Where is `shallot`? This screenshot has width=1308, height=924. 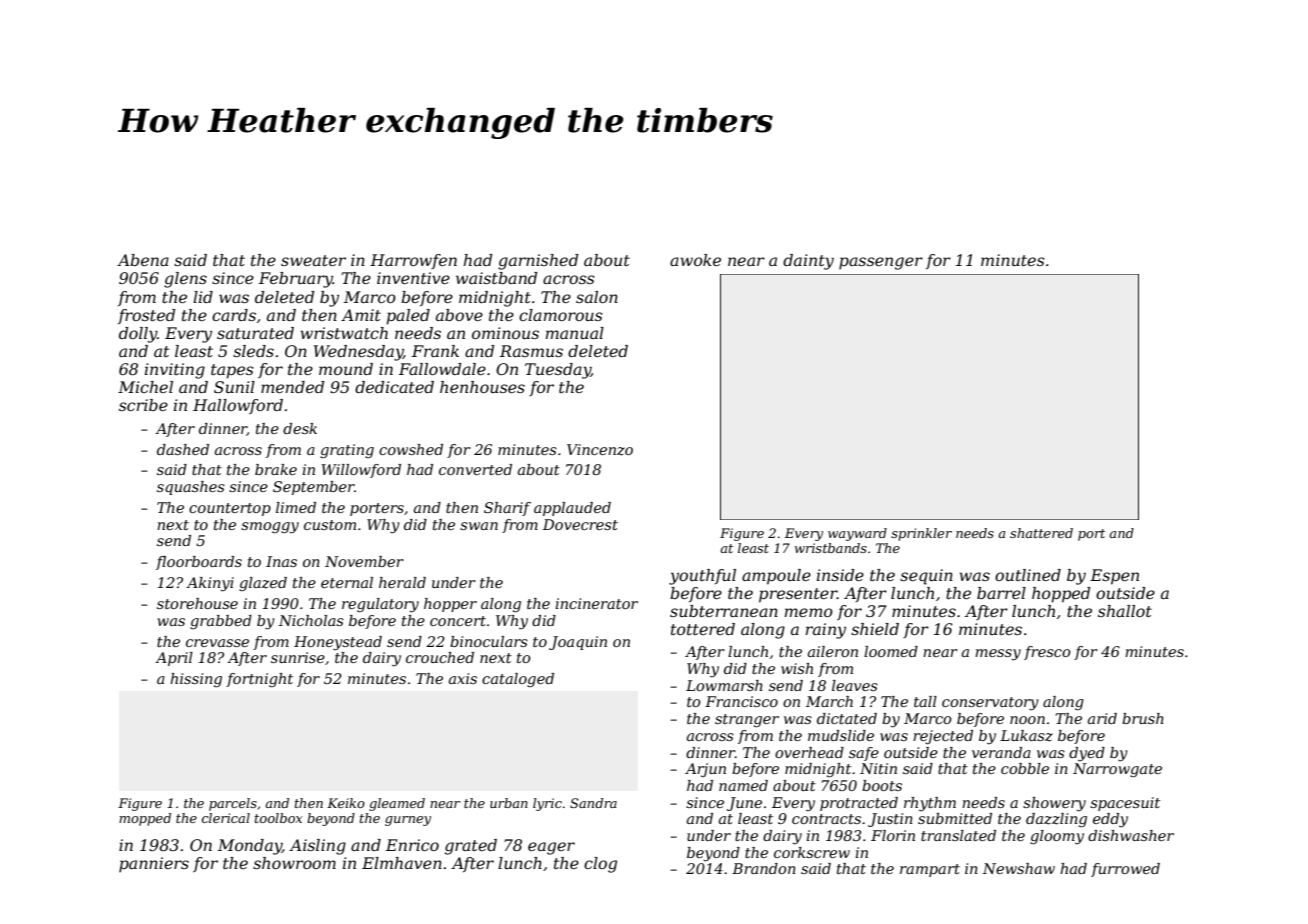 shallot is located at coordinates (1125, 611).
